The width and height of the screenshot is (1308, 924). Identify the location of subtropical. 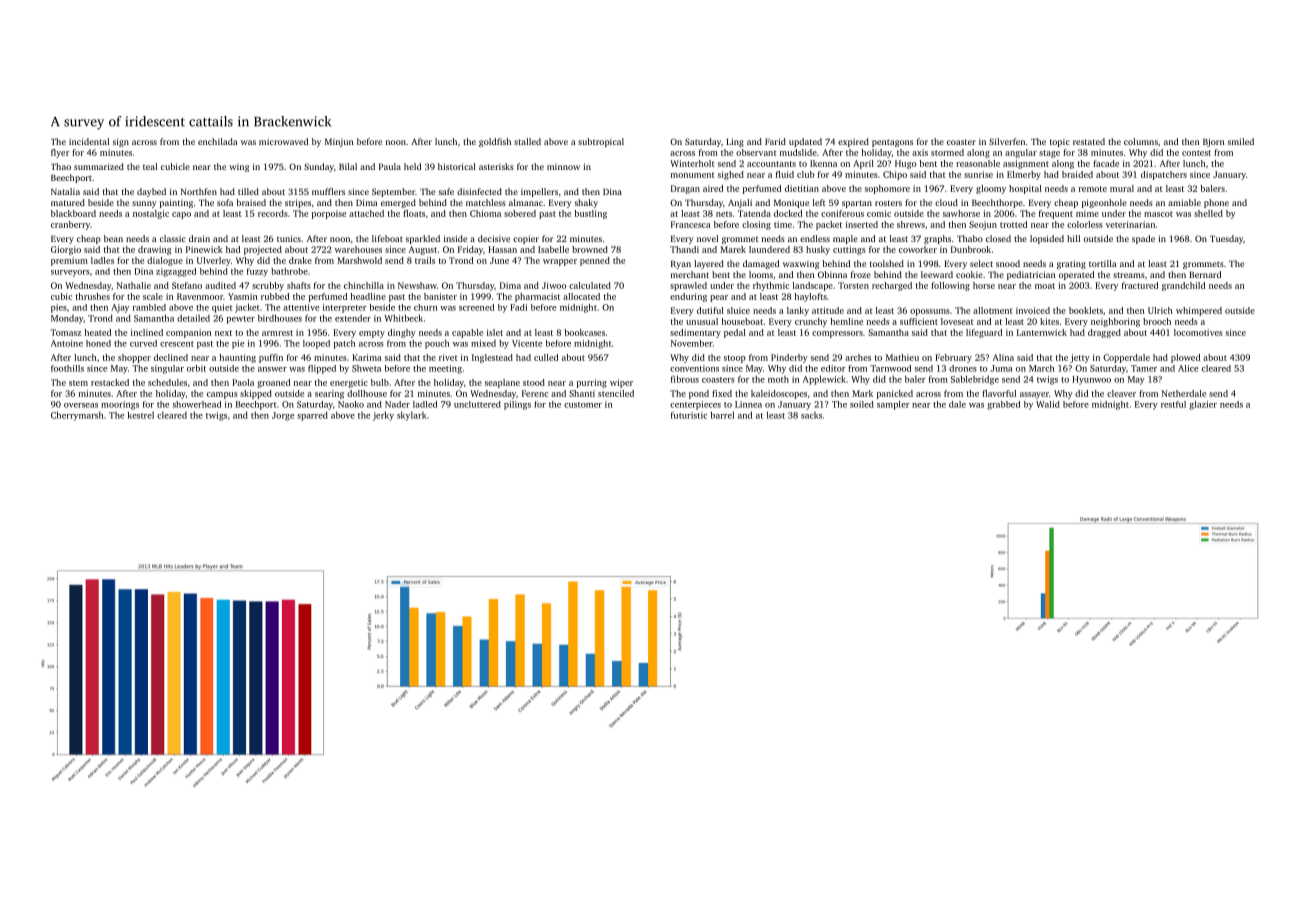
(601, 142).
